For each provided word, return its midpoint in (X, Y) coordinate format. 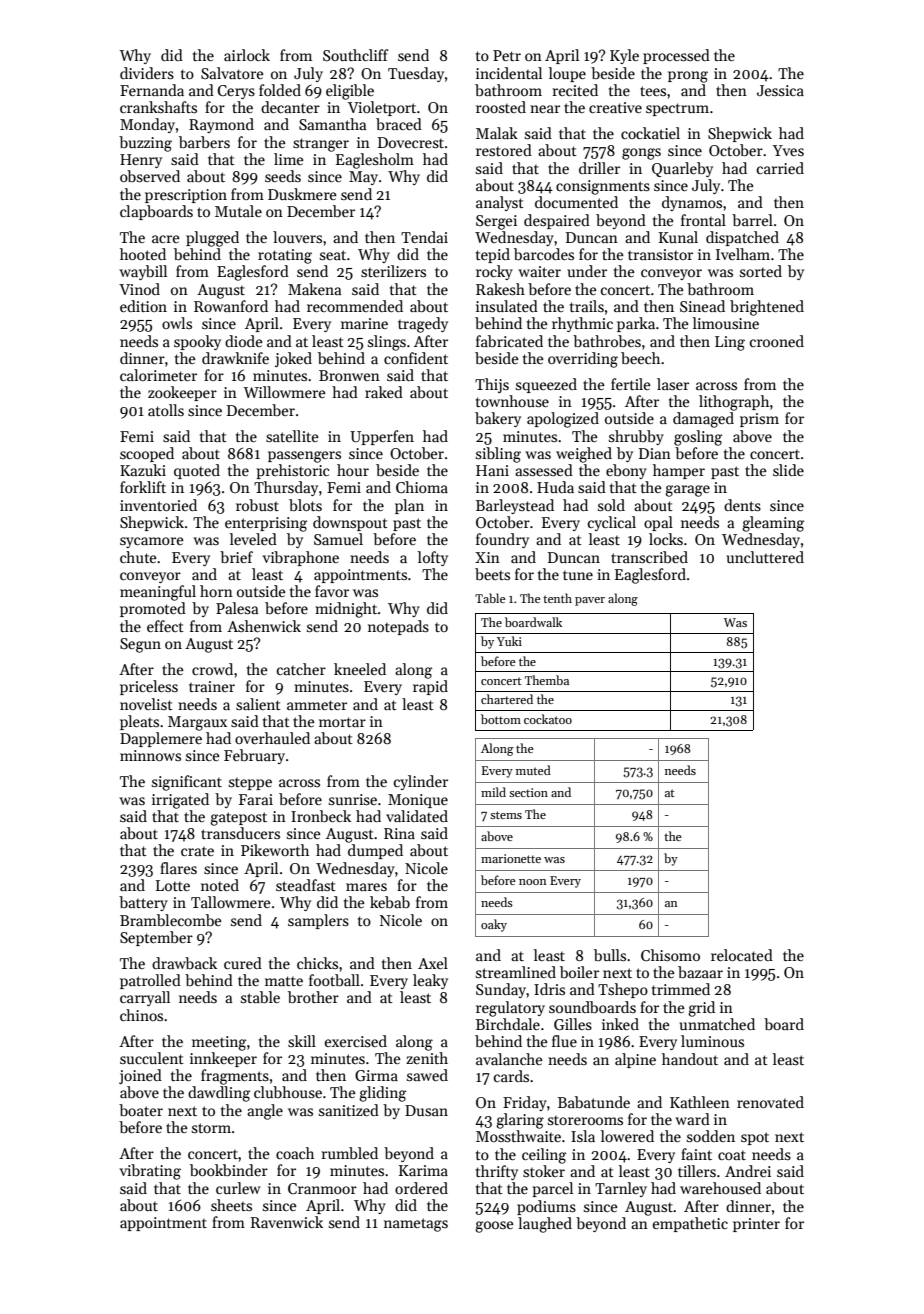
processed (676, 56)
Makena (314, 289)
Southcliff (356, 55)
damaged (703, 420)
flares (178, 868)
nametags (416, 1225)
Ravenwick (287, 1222)
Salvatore (232, 73)
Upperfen (382, 437)
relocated (742, 955)
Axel (433, 963)
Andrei (748, 1171)
